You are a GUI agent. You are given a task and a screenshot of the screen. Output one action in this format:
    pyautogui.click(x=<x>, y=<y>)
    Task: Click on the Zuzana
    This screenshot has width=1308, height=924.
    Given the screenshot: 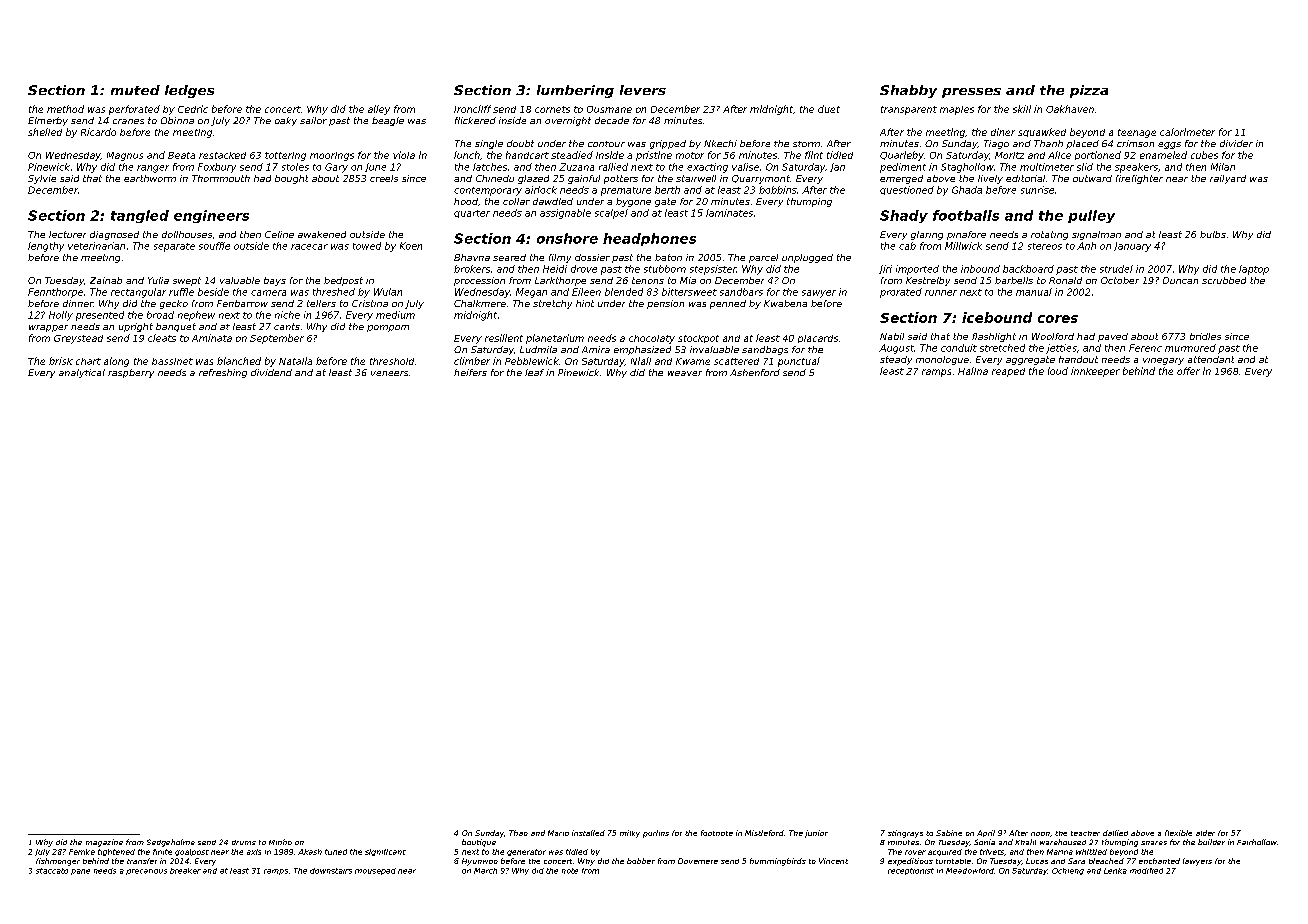 What is the action you would take?
    pyautogui.click(x=576, y=167)
